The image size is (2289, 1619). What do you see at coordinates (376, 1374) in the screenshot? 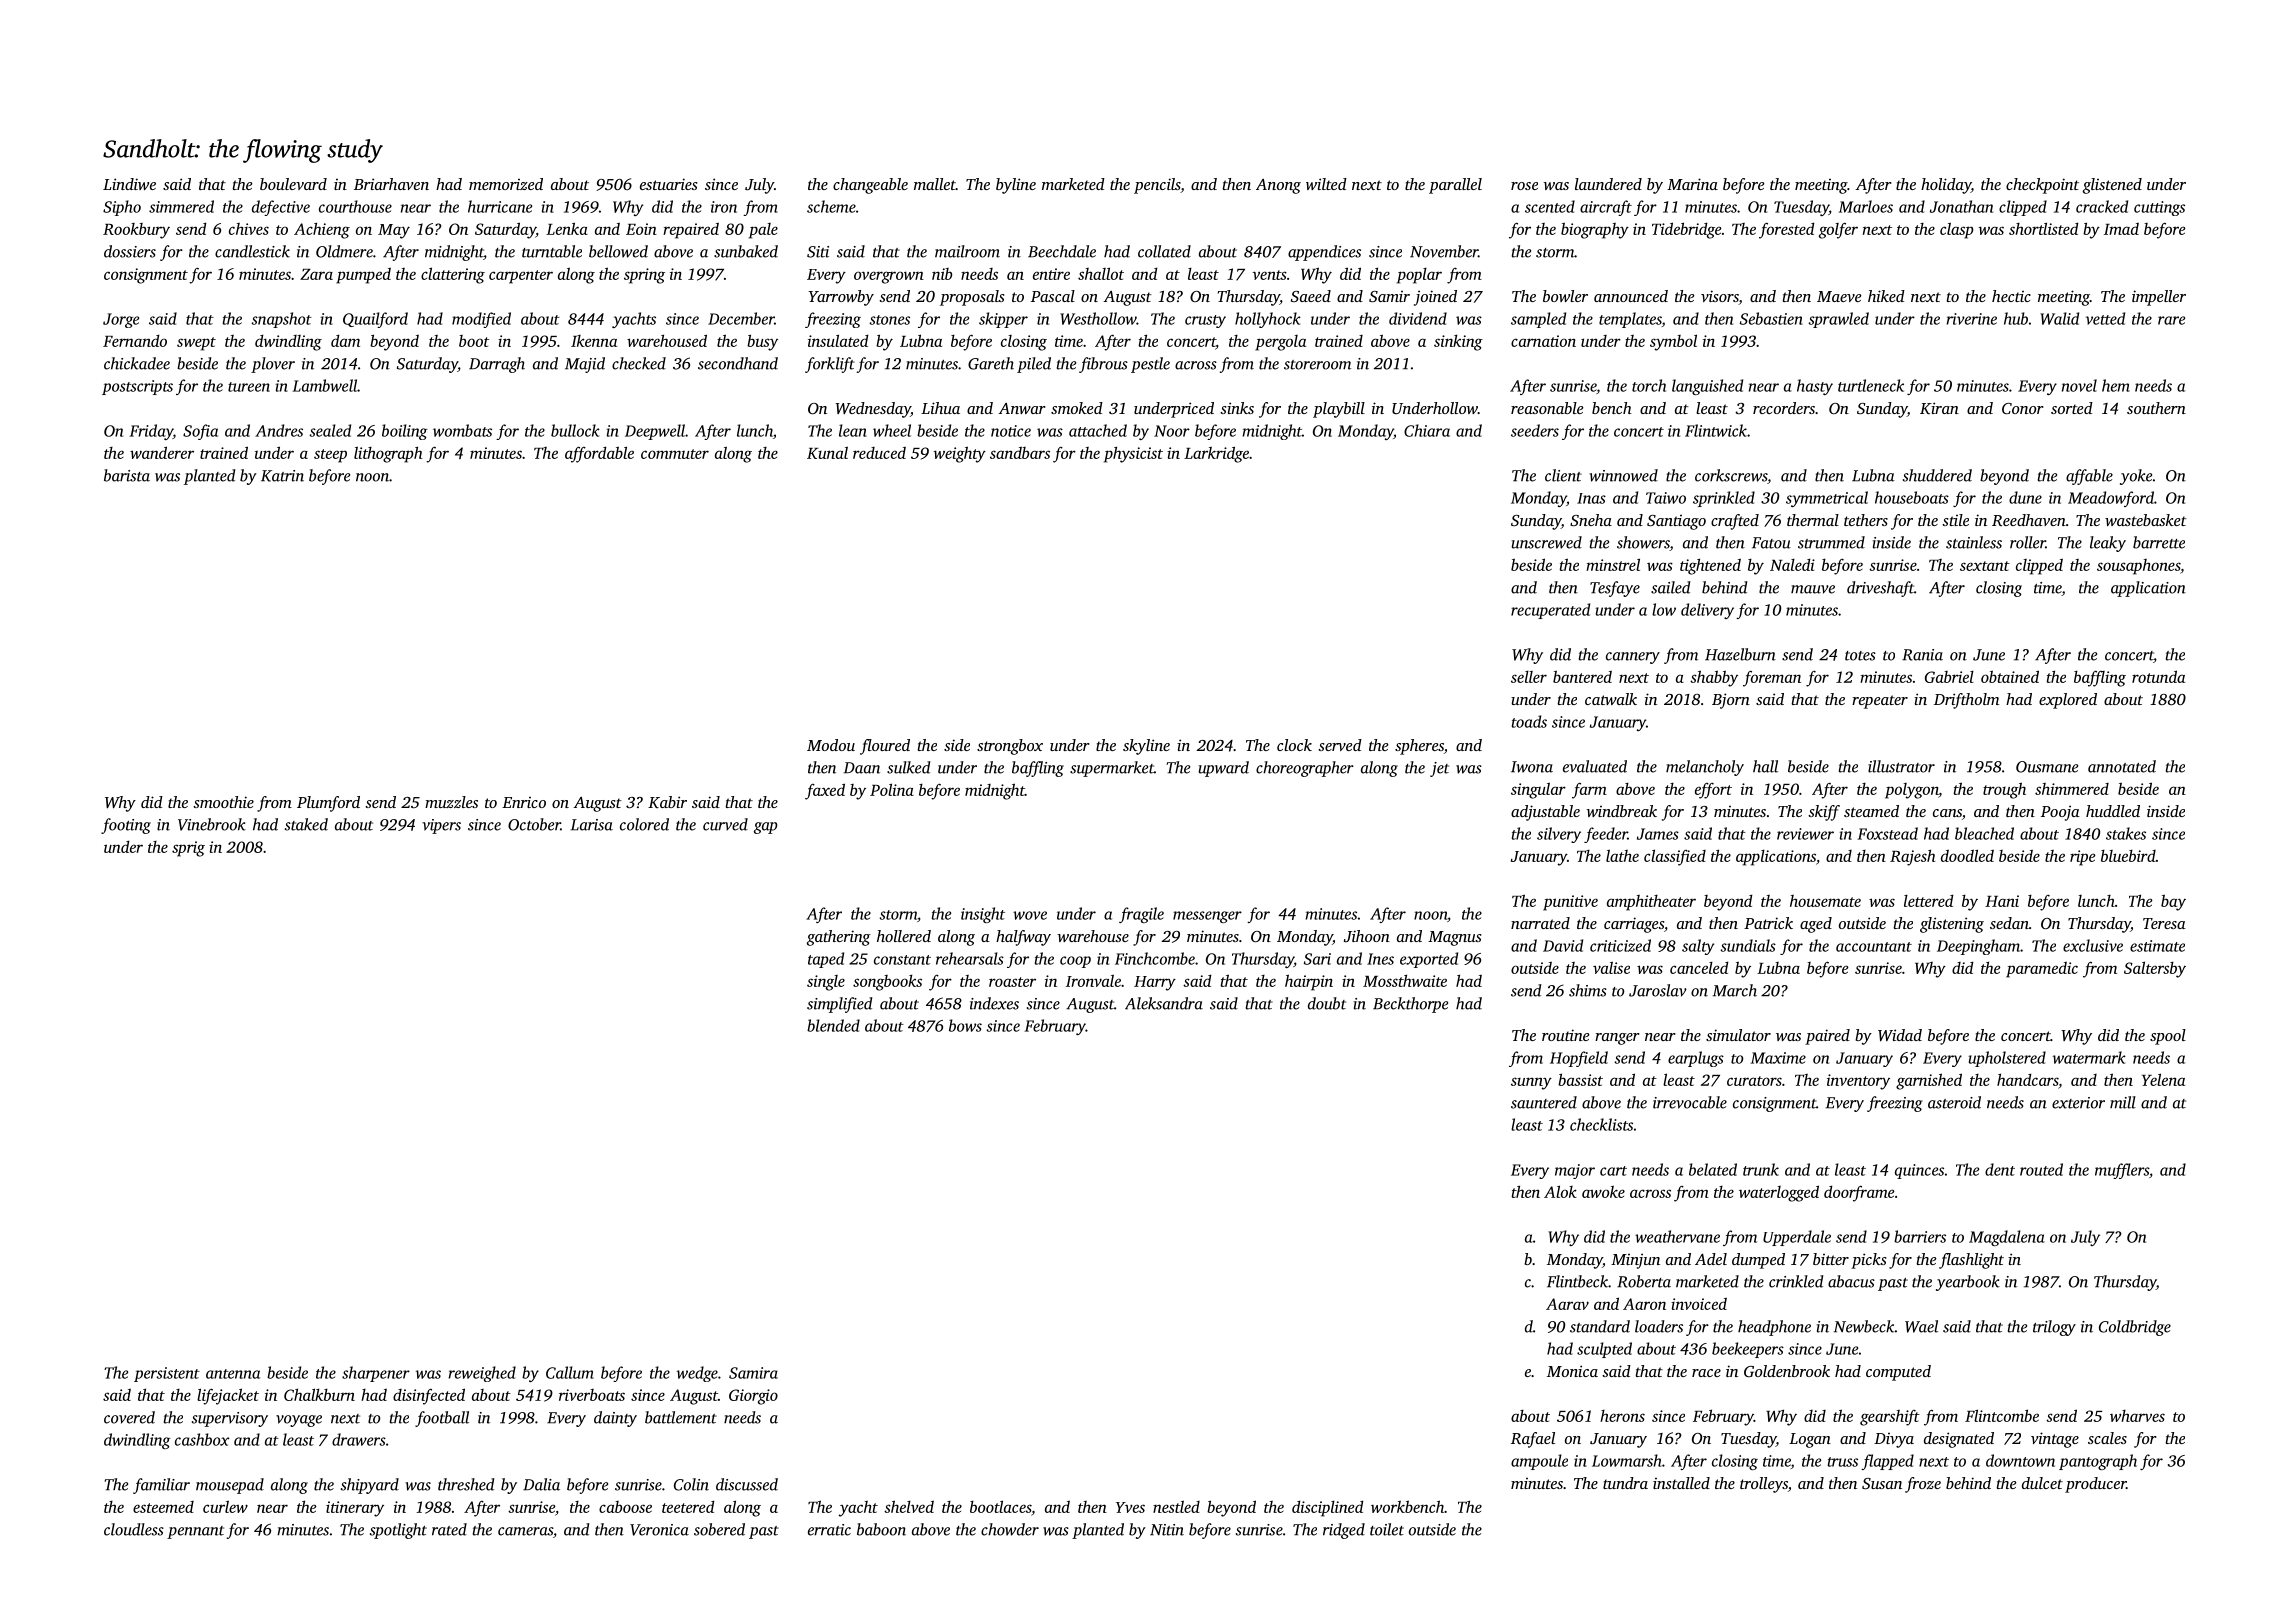
I see `sharpener` at bounding box center [376, 1374].
